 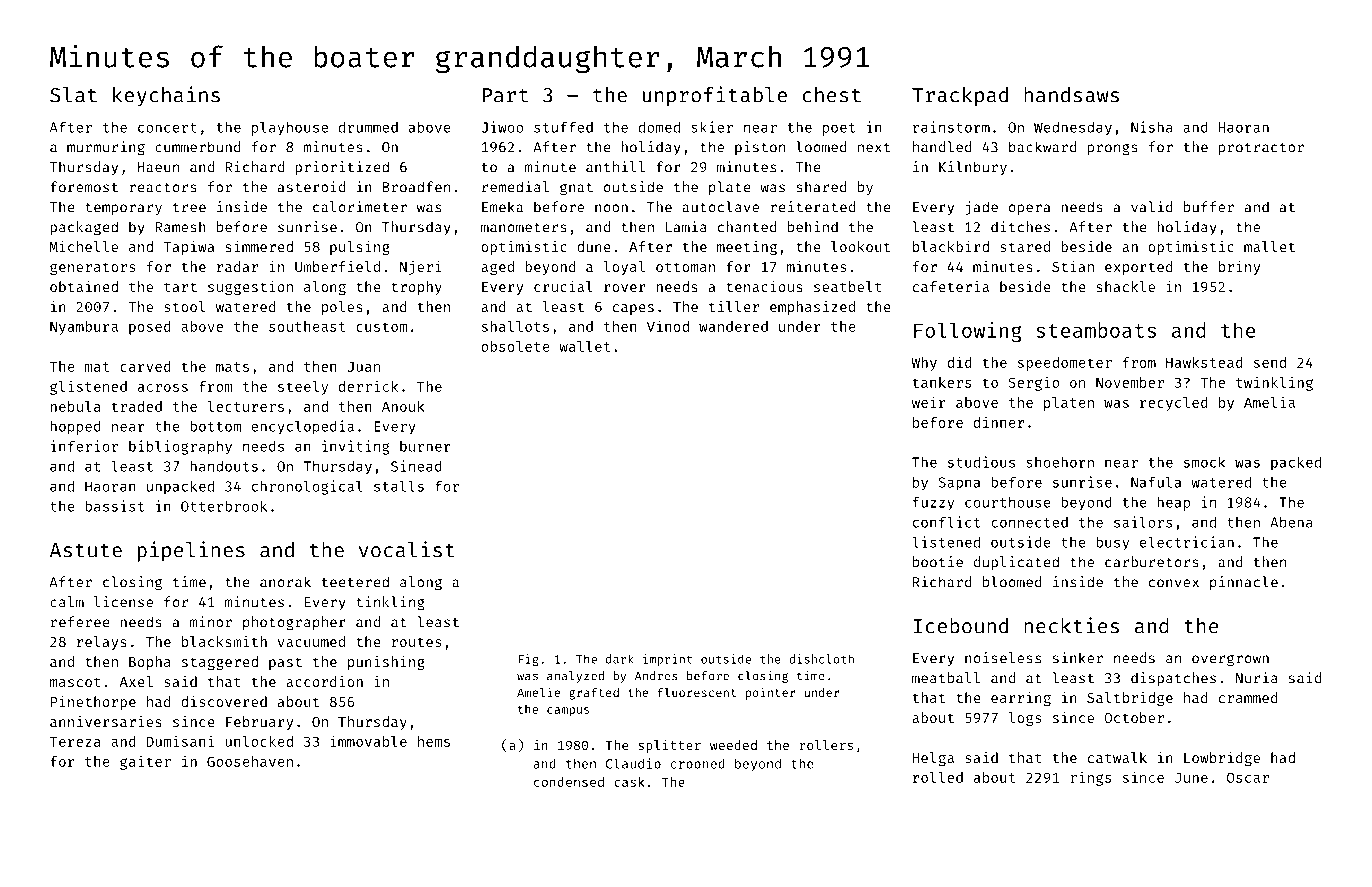 What do you see at coordinates (1071, 95) in the screenshot?
I see `handsaws` at bounding box center [1071, 95].
